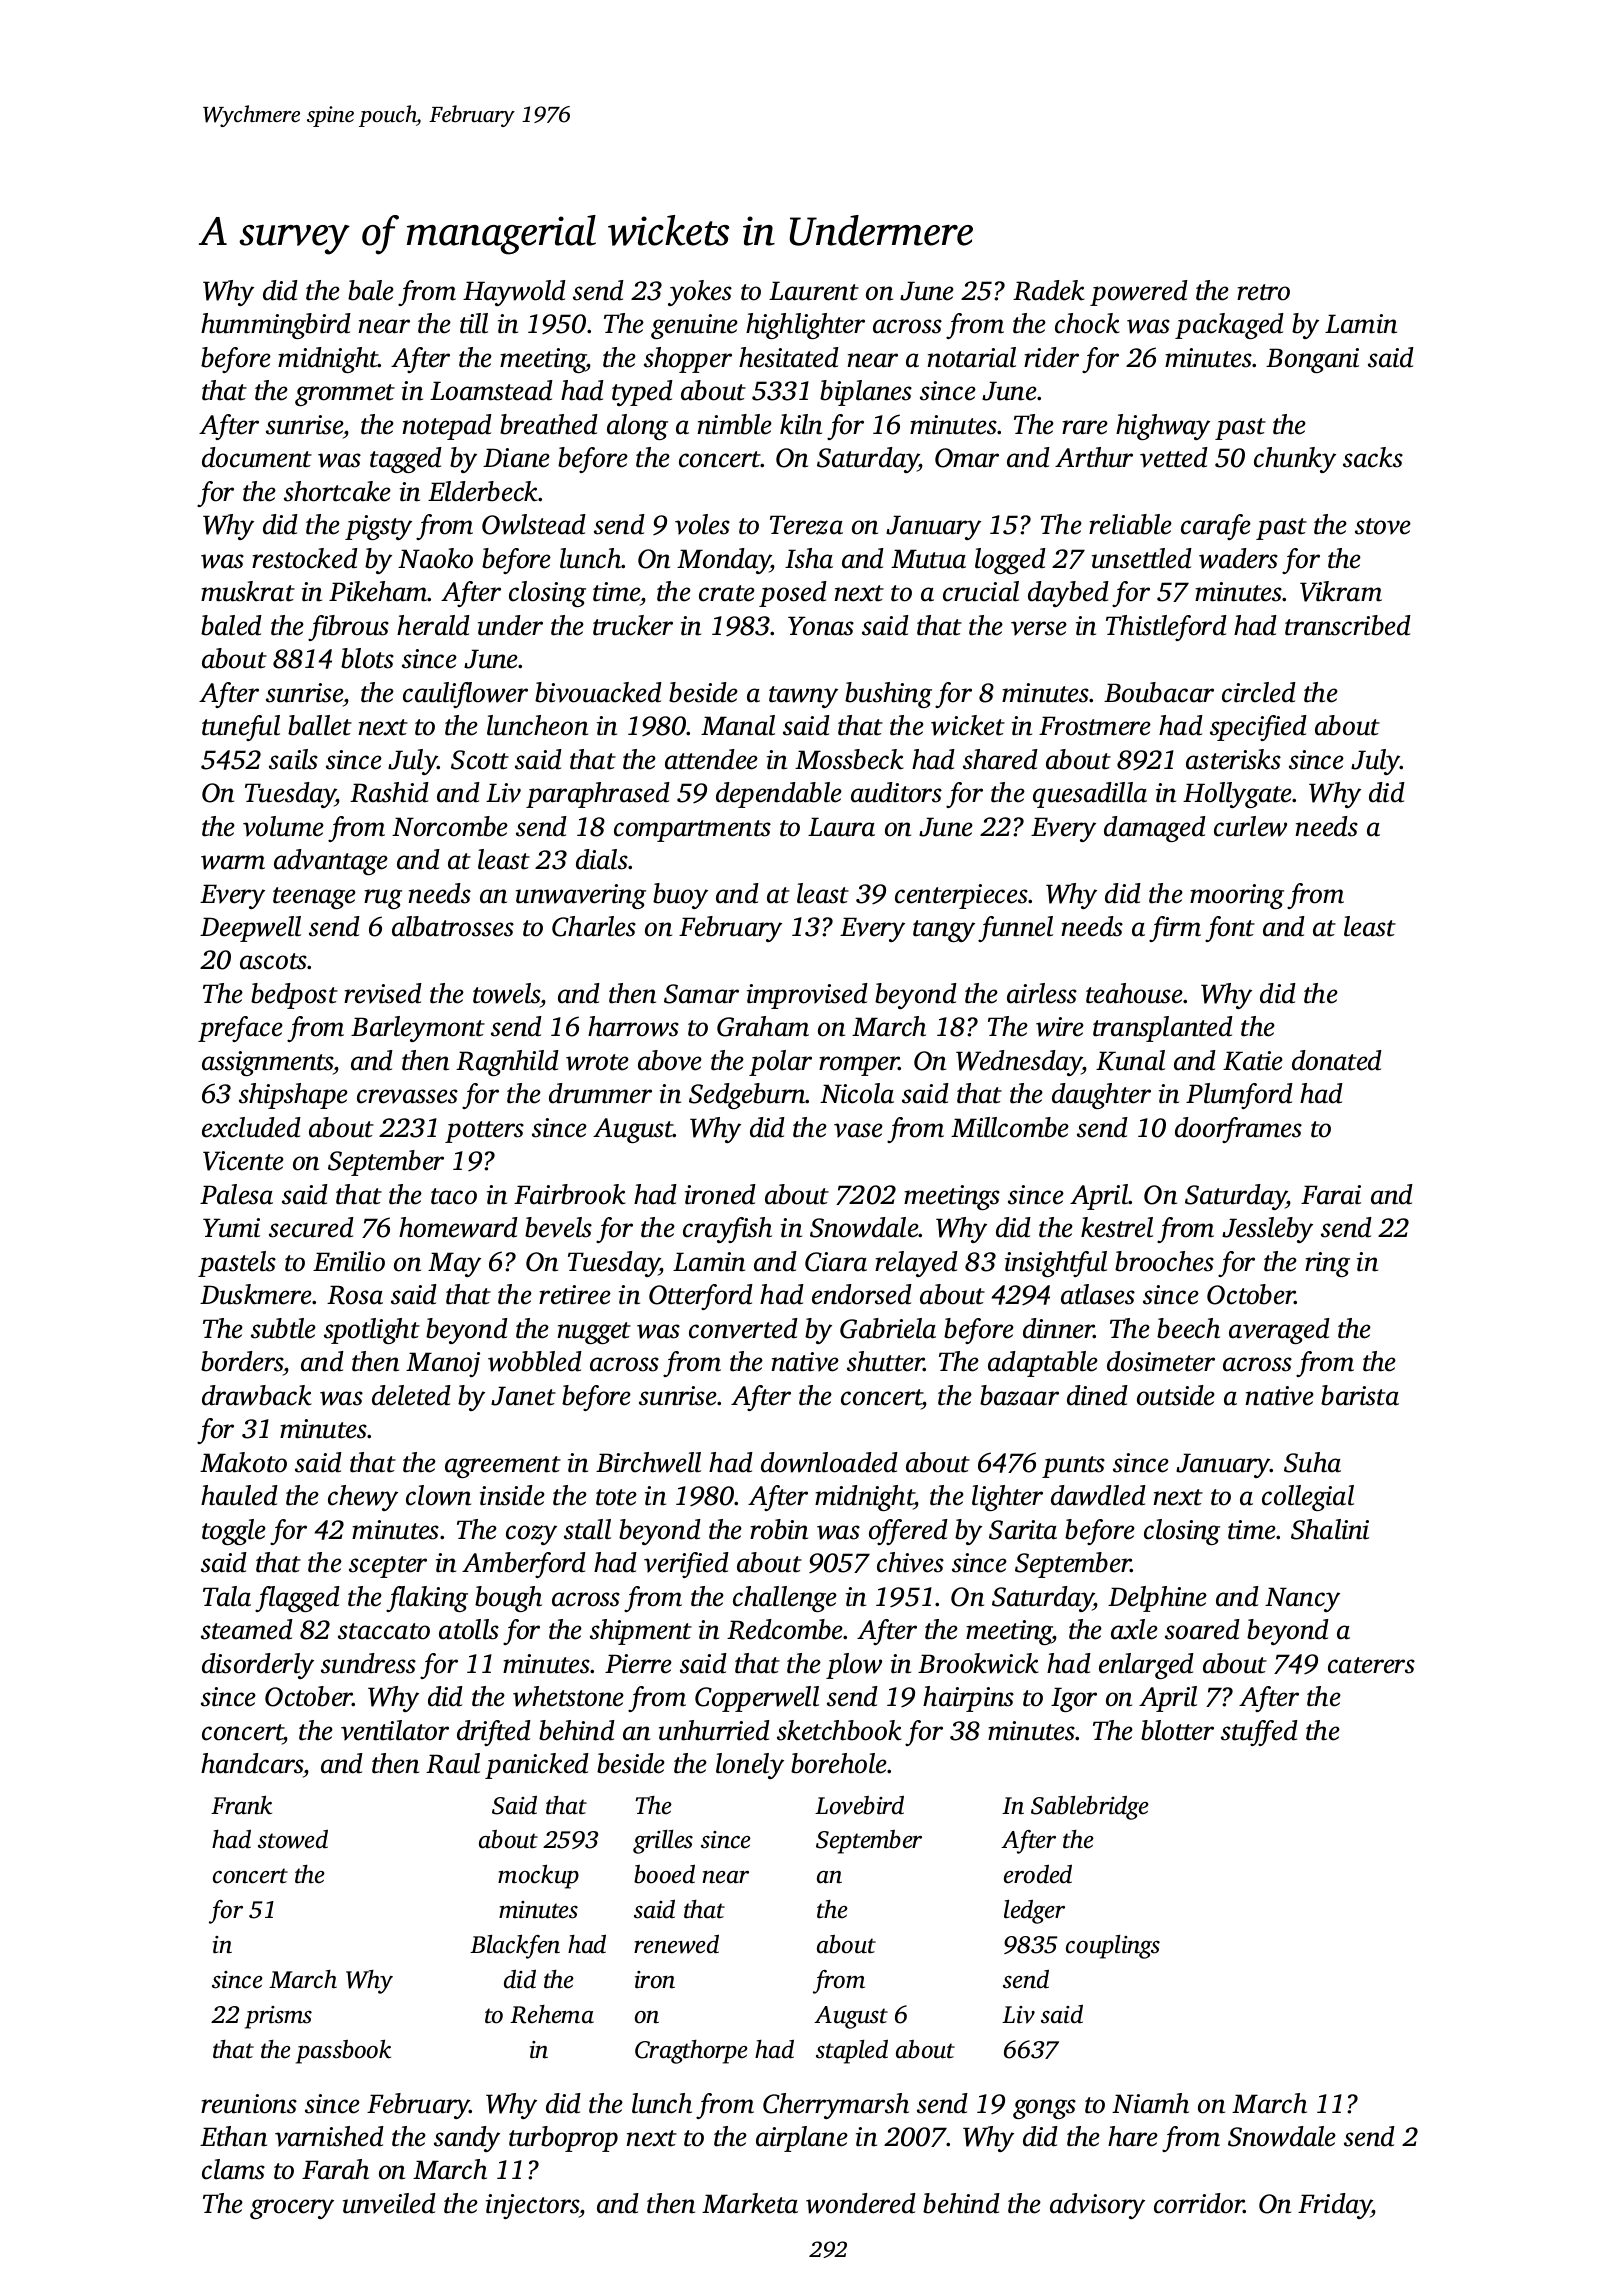 This screenshot has width=1620, height=2292. I want to click on unveiled, so click(389, 2203).
